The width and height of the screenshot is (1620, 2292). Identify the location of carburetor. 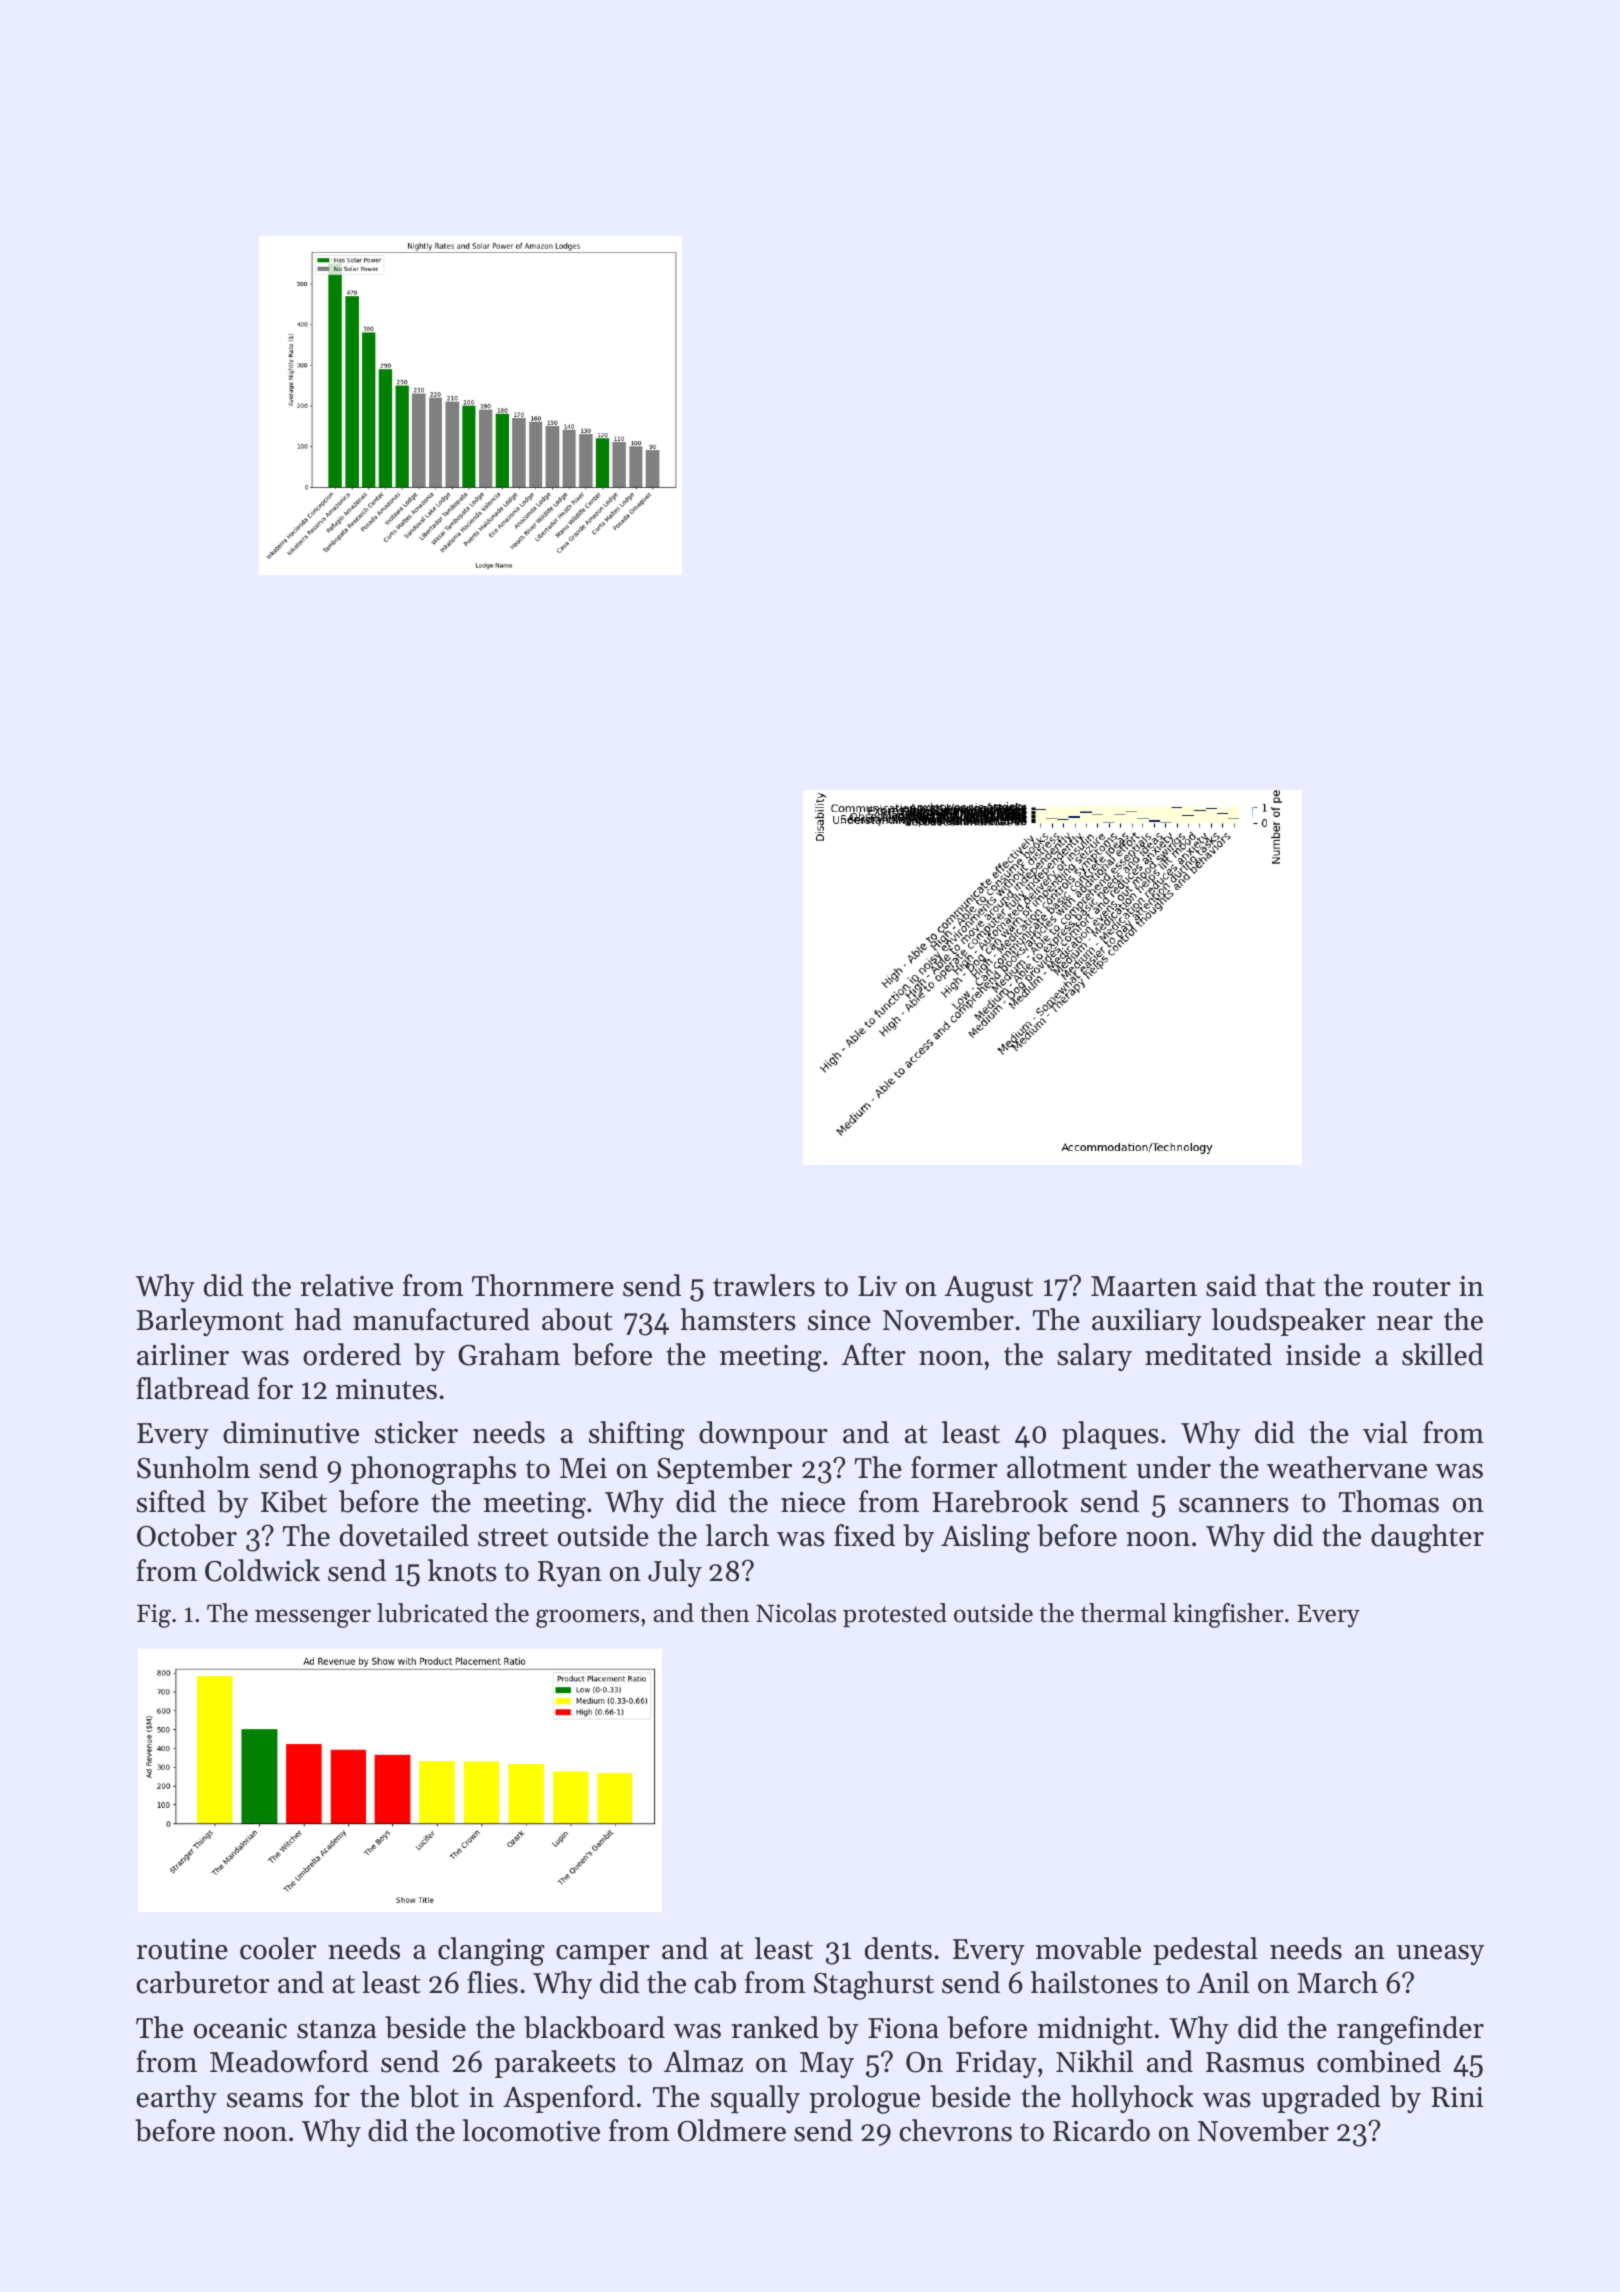
(203, 1982).
